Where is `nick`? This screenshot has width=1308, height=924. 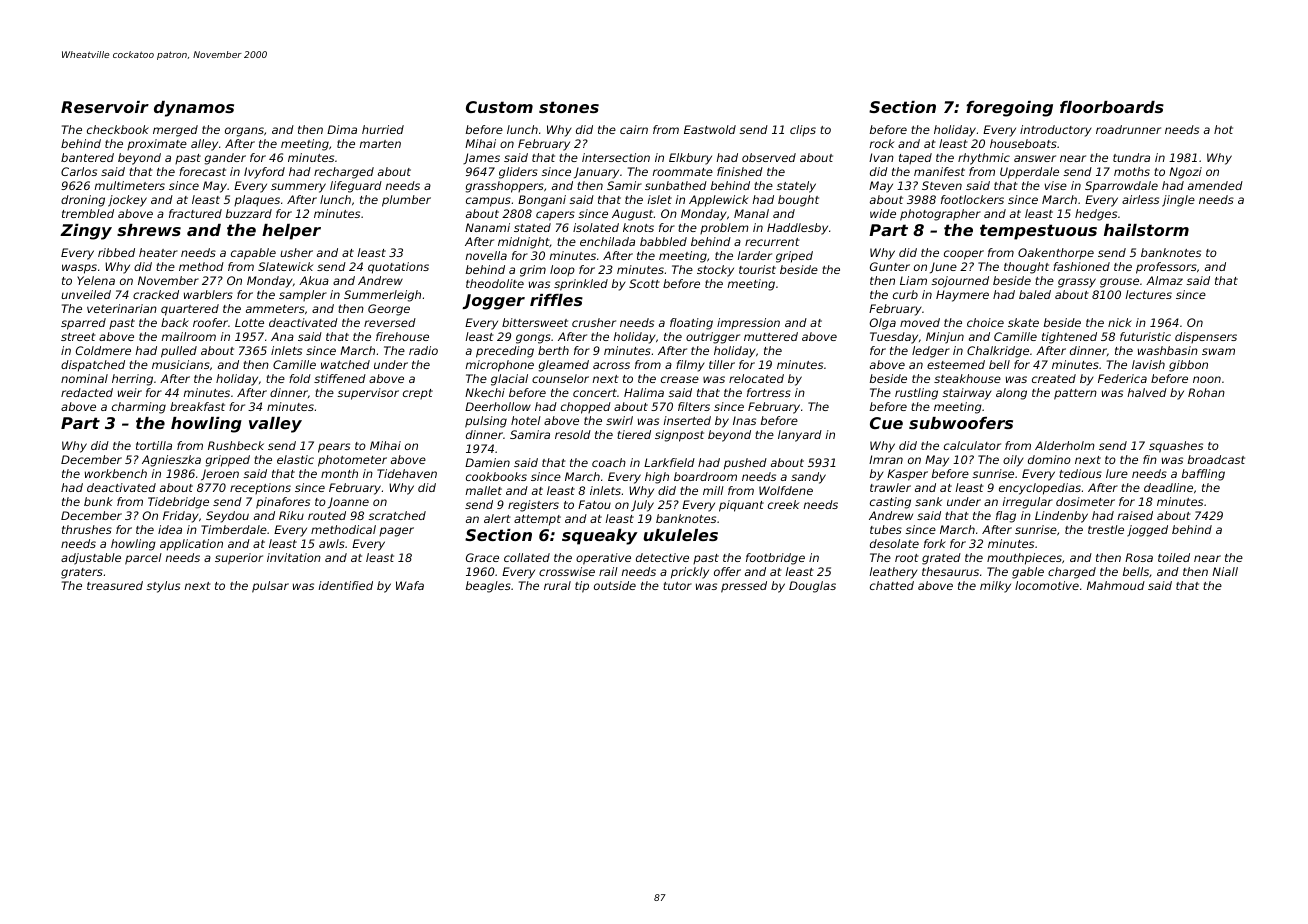
nick is located at coordinates (1120, 322).
